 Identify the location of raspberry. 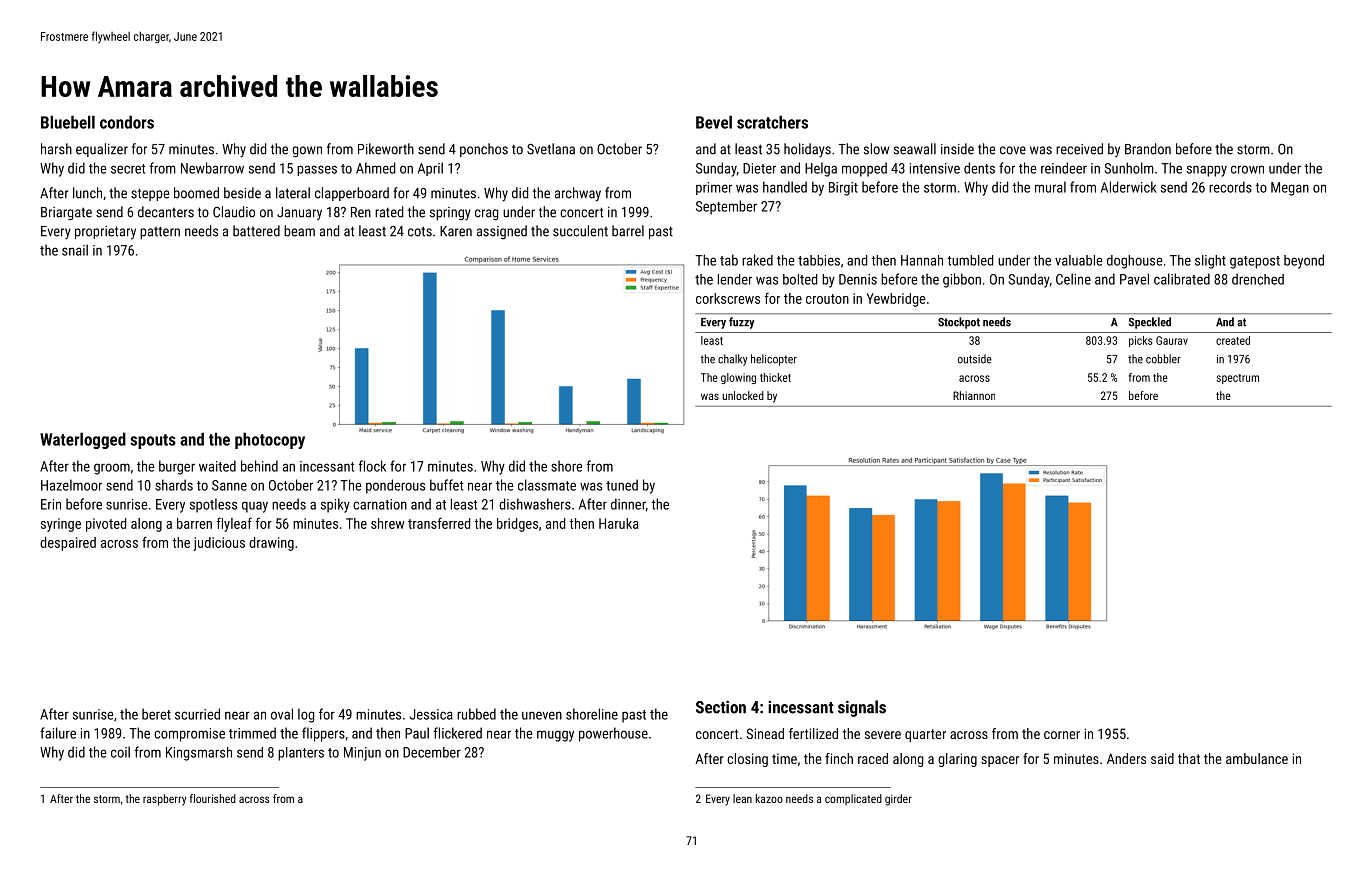
(164, 800).
